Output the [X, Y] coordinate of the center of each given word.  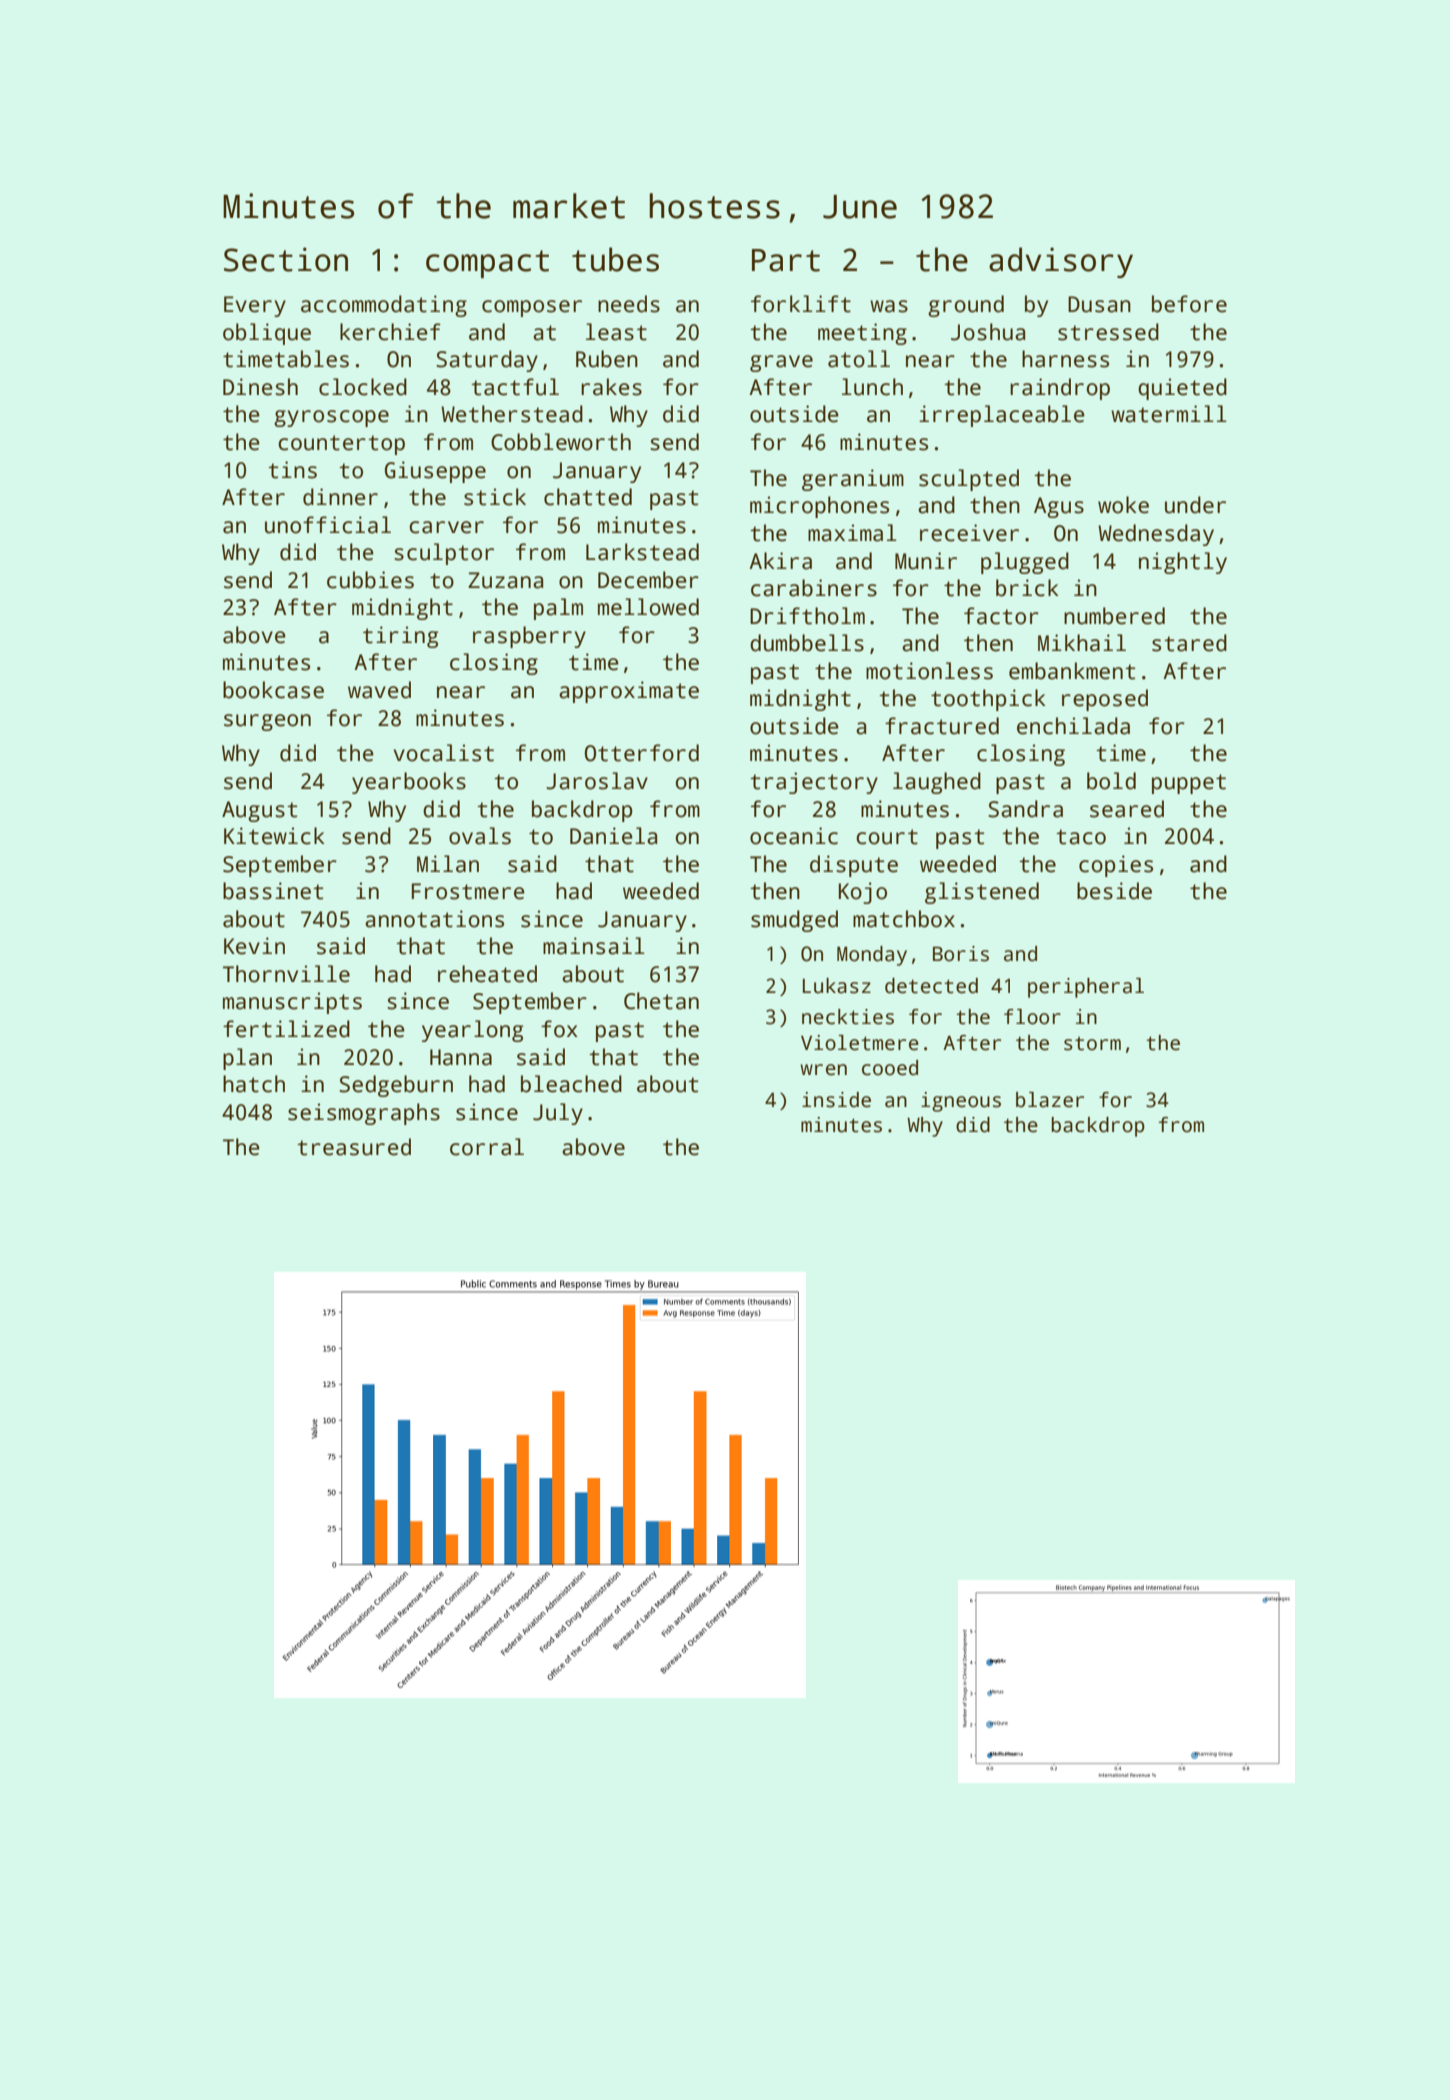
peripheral [1086, 988]
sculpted [969, 480]
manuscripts [292, 1003]
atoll [859, 359]
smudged [794, 921]
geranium [853, 480]
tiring [400, 637]
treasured [354, 1147]
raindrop [1060, 389]
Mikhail [1082, 643]
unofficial [328, 525]
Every [255, 306]
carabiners [814, 588]
